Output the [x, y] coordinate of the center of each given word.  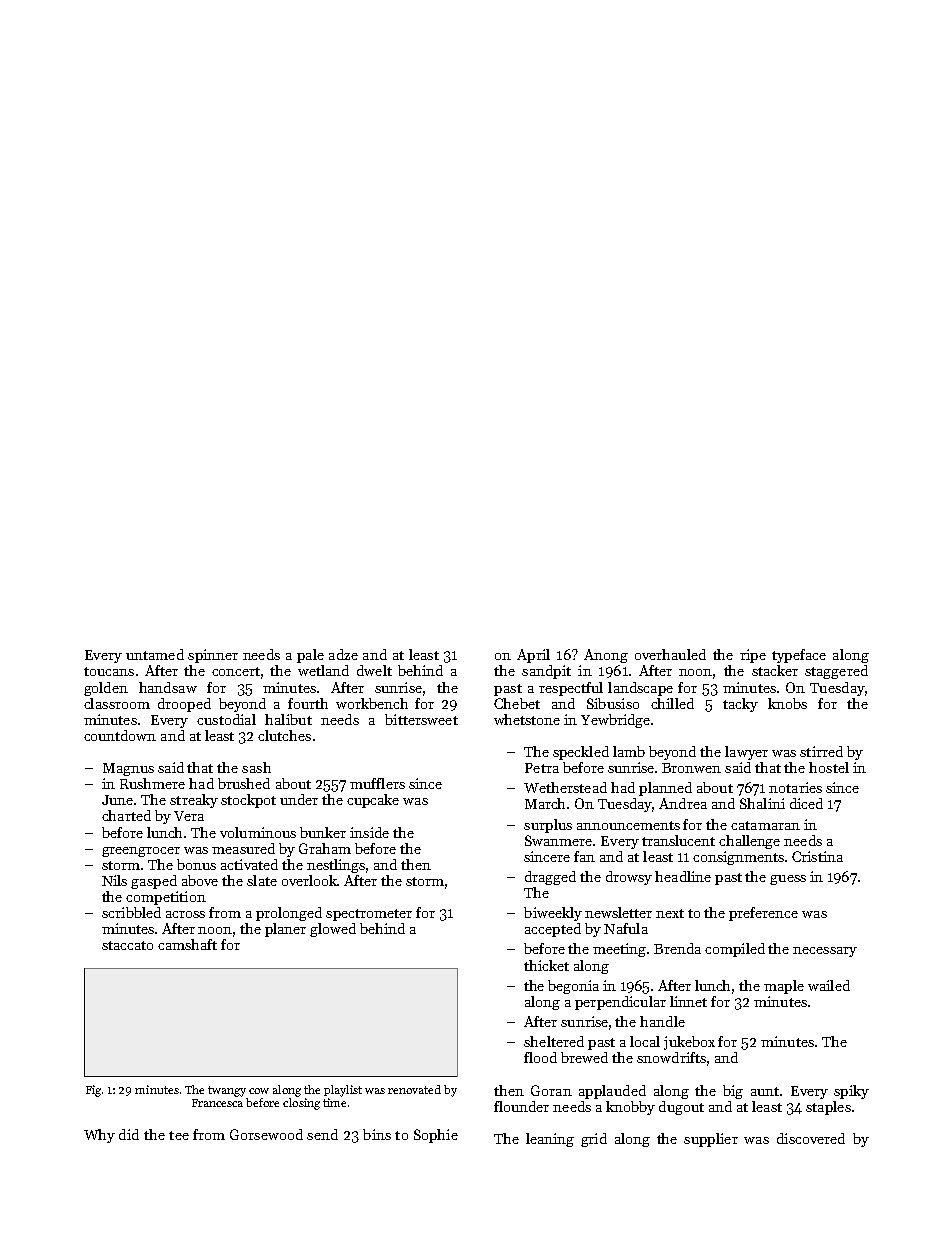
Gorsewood [266, 1134]
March [545, 803]
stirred [821, 751]
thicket [546, 965]
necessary [825, 952]
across [185, 914]
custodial [226, 719]
